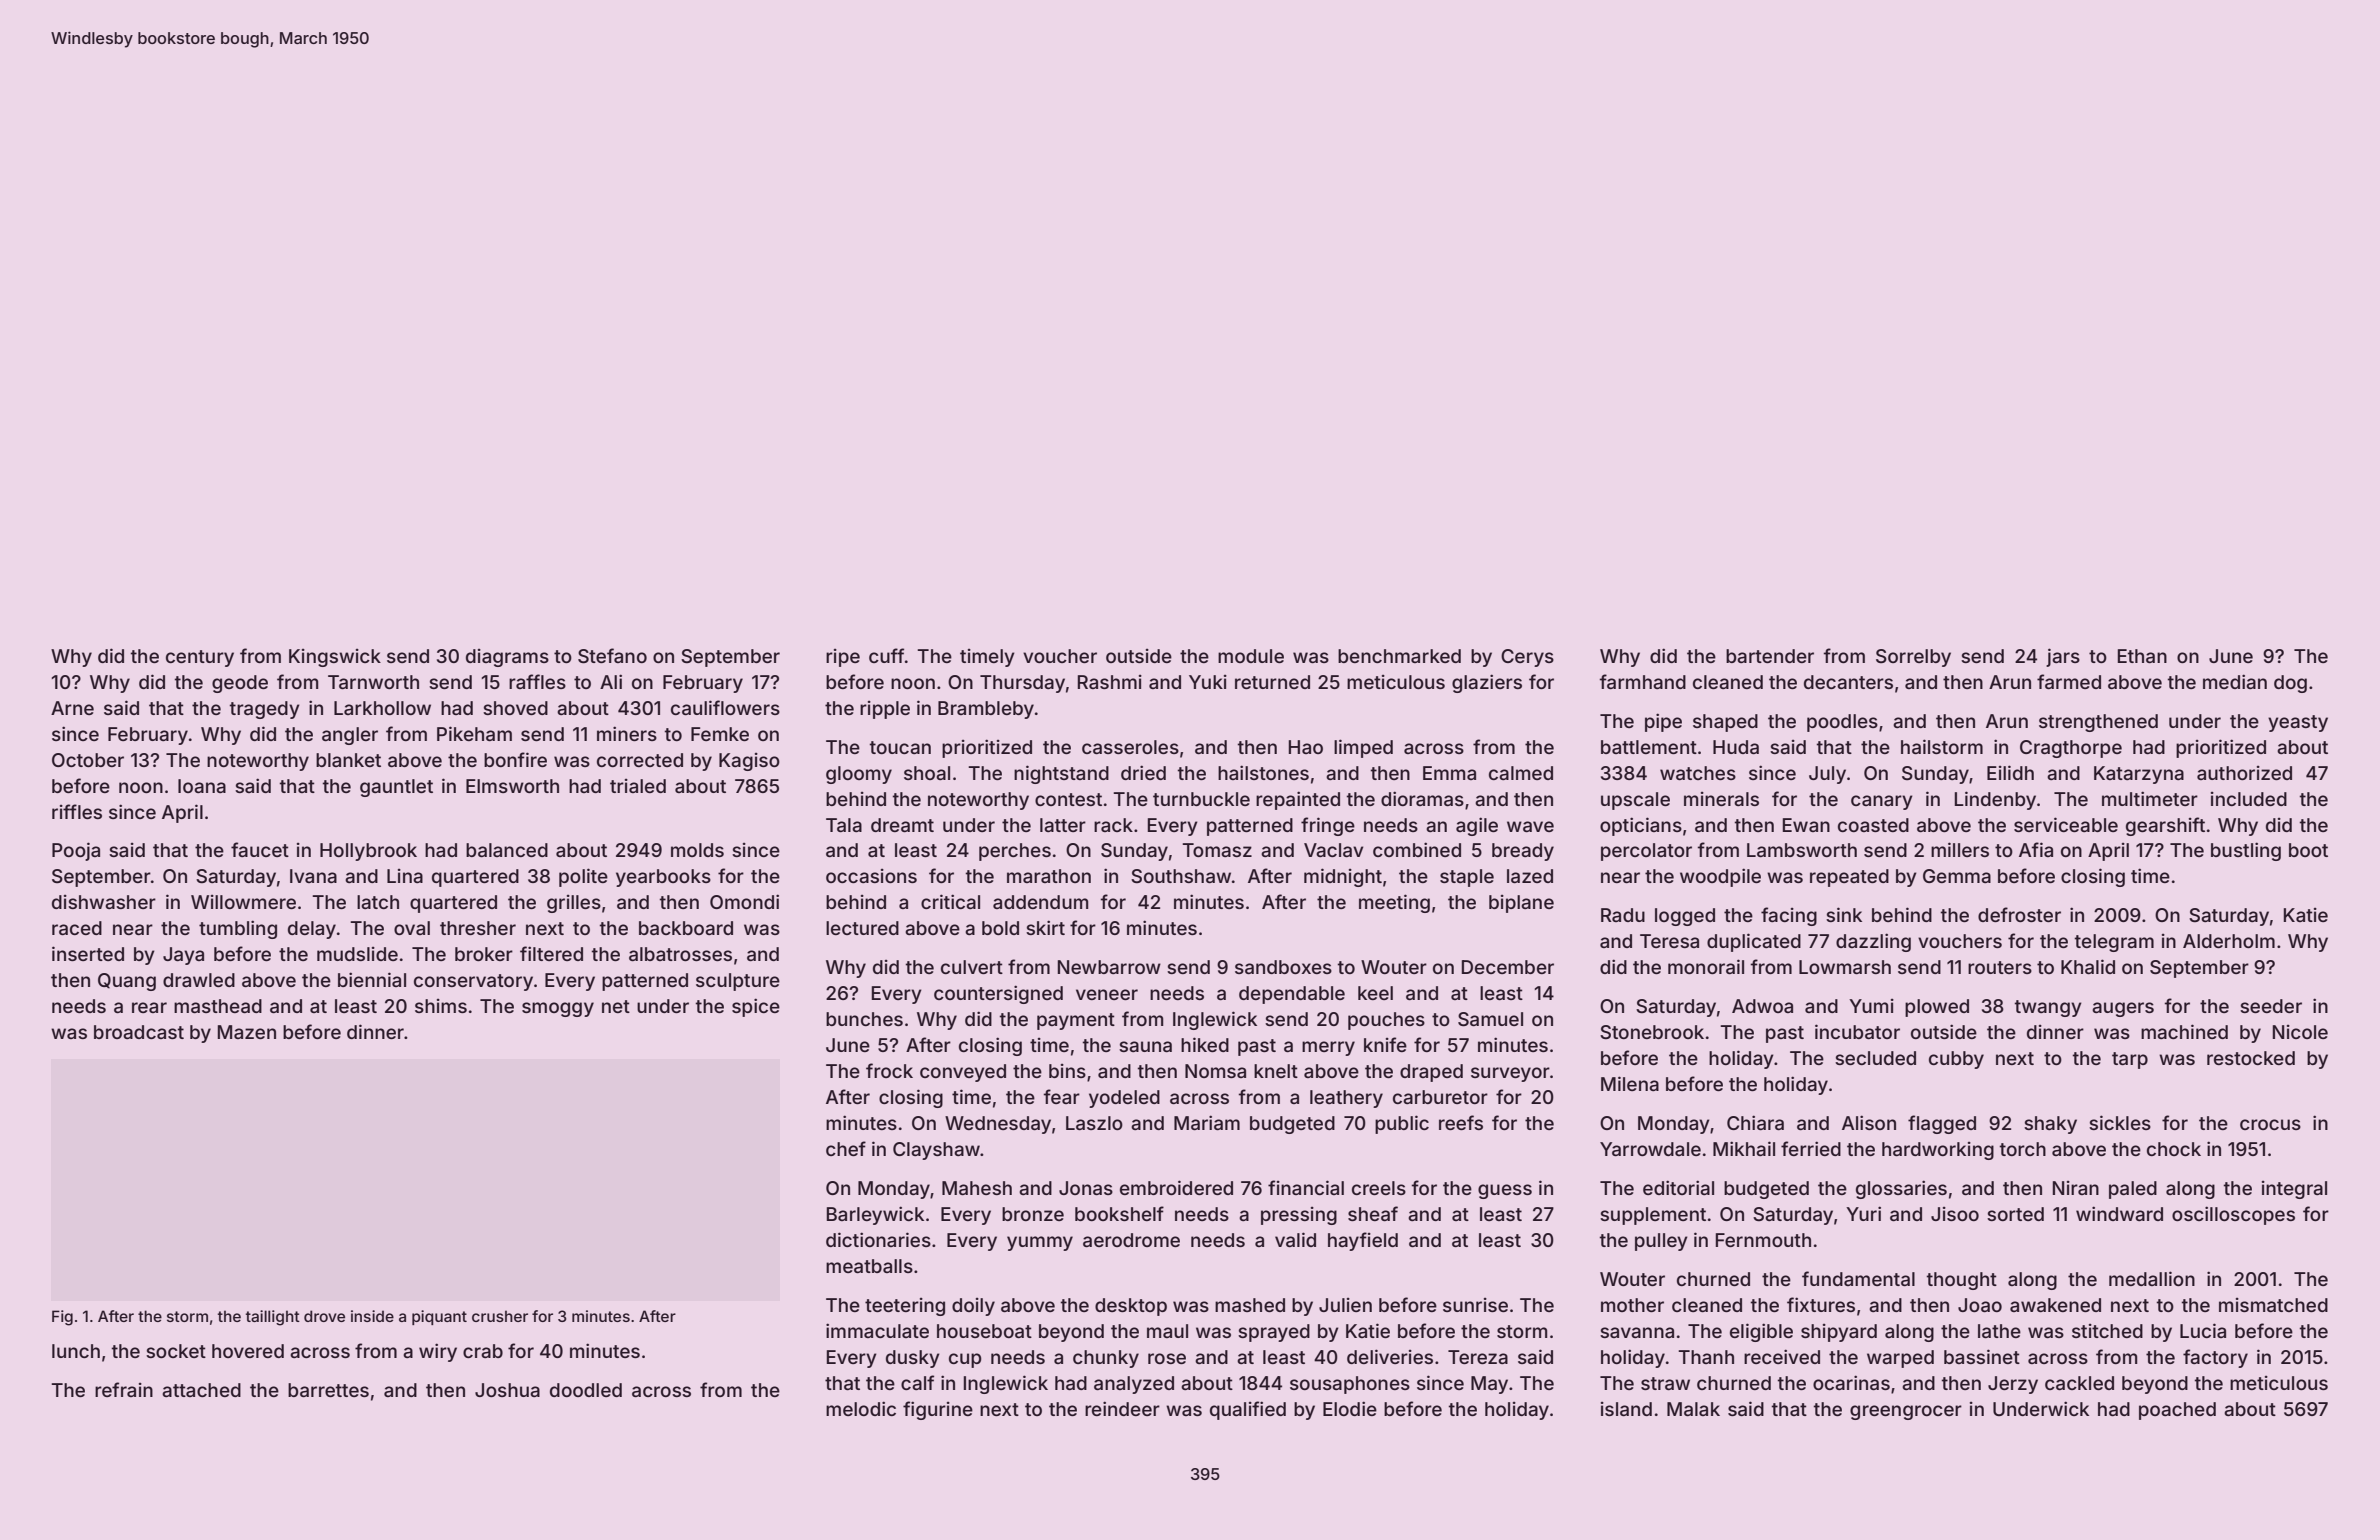 Image resolution: width=2380 pixels, height=1540 pixels. I want to click on October, so click(88, 760).
